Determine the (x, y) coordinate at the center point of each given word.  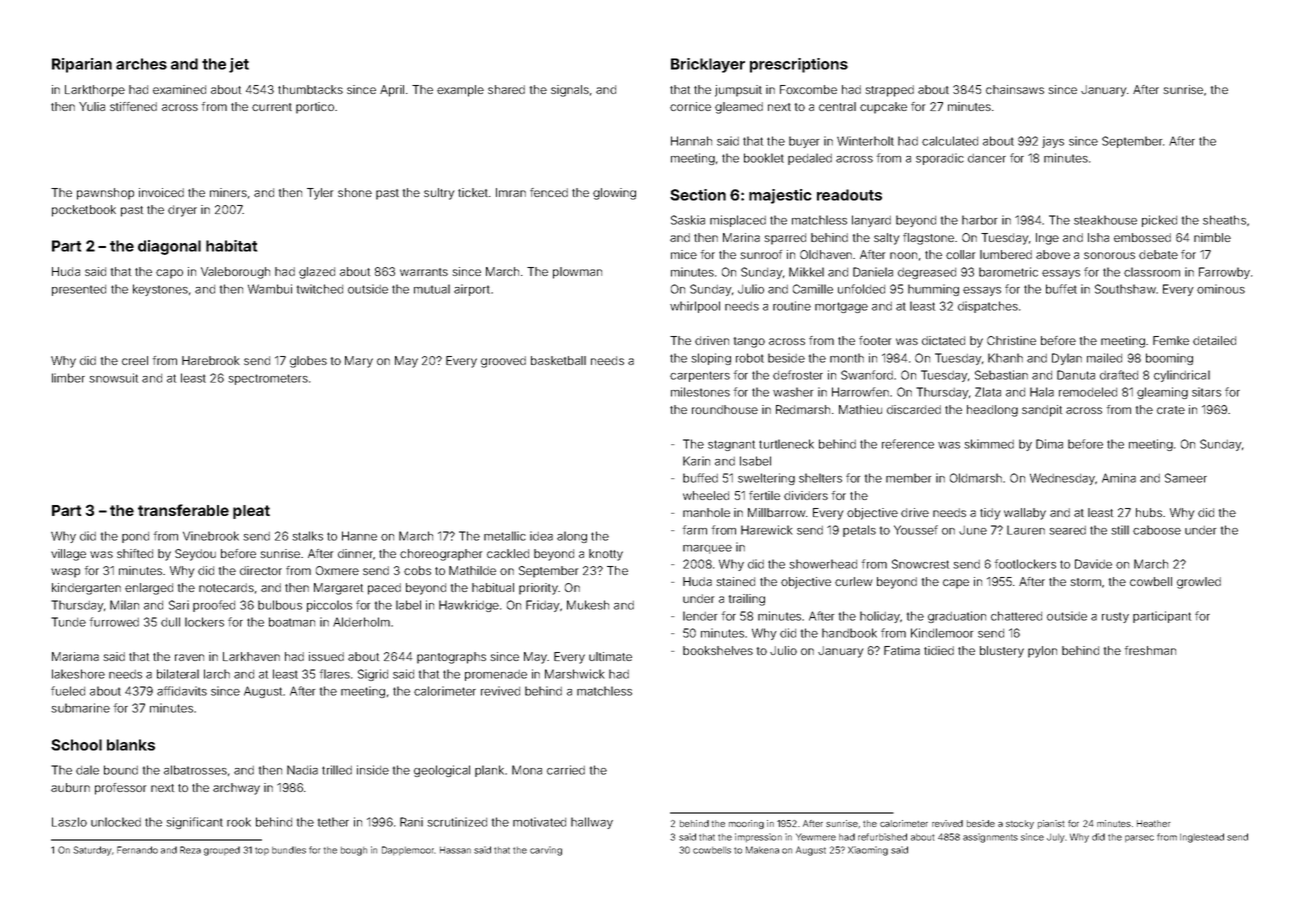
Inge (1047, 239)
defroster (798, 375)
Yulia (92, 106)
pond (135, 537)
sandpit (1042, 411)
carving (546, 851)
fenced (549, 192)
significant (194, 823)
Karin (696, 461)
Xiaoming (868, 851)
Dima (1049, 444)
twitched (320, 289)
